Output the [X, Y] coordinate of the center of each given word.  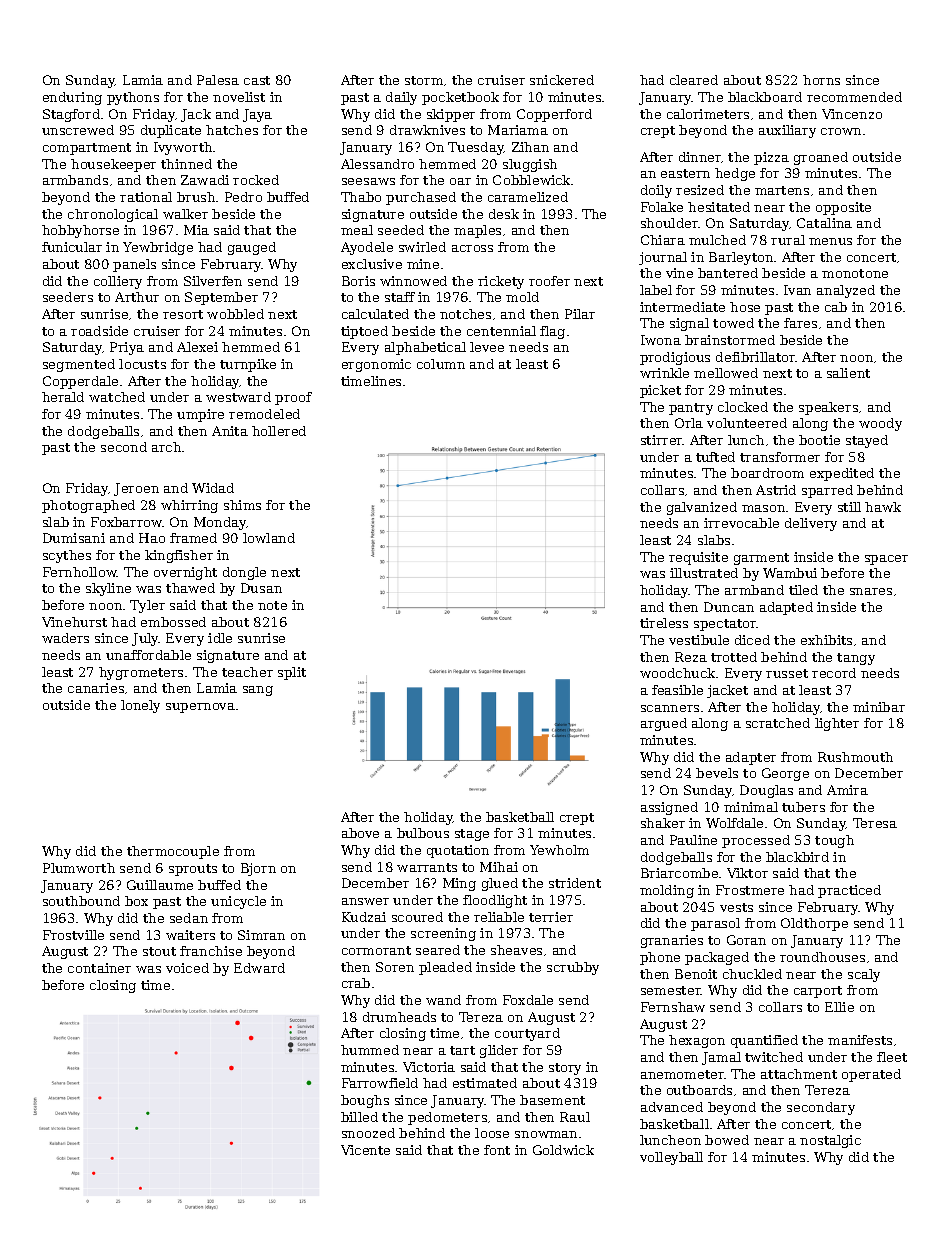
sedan [189, 918]
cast [257, 80]
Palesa [218, 80]
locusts [142, 364]
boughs [365, 1101]
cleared [694, 80]
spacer [886, 560]
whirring [189, 506]
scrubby [573, 968]
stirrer [662, 440]
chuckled [752, 974]
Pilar [580, 314]
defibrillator [756, 357]
